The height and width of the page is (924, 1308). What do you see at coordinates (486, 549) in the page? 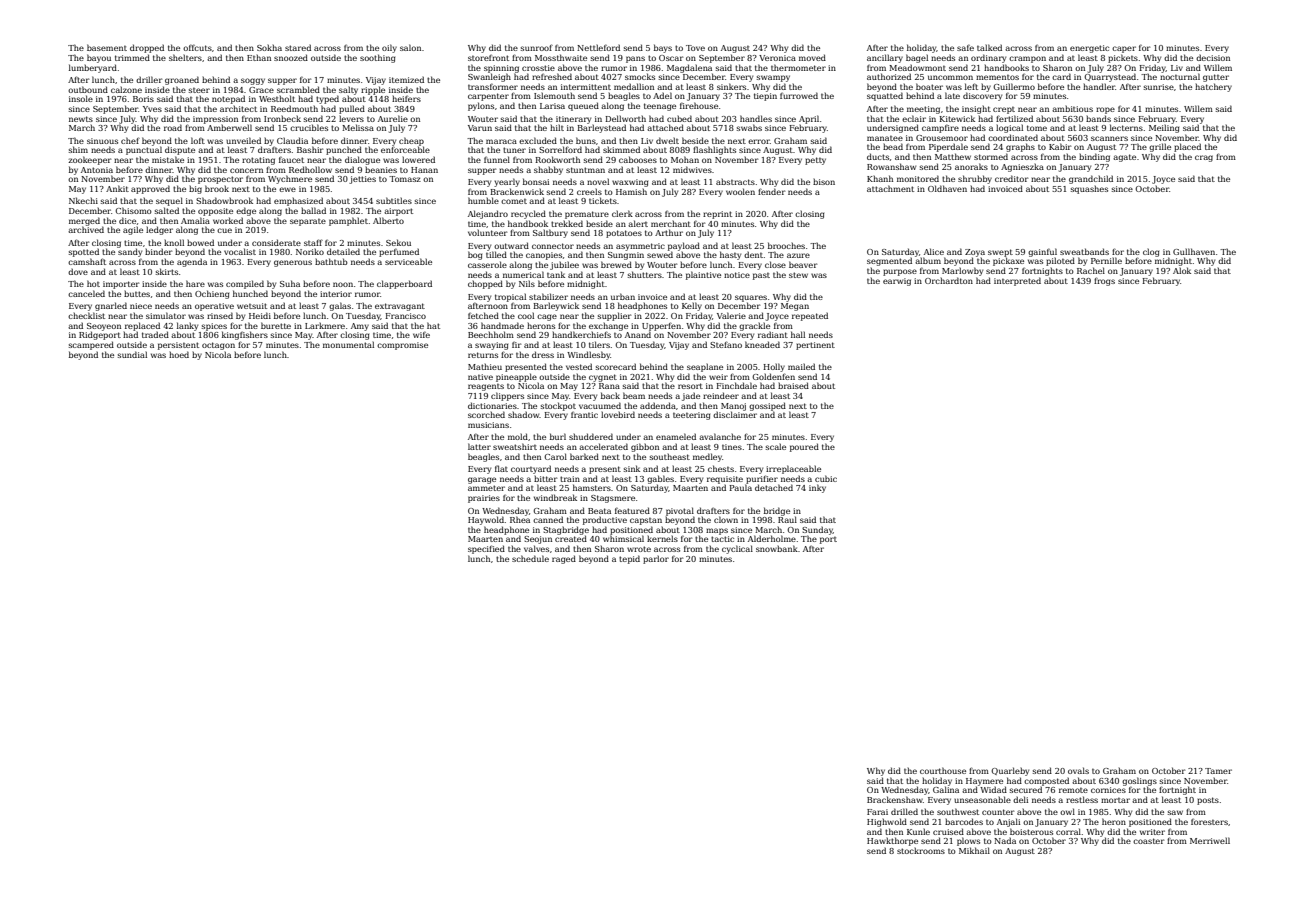
I see `specified` at bounding box center [486, 549].
